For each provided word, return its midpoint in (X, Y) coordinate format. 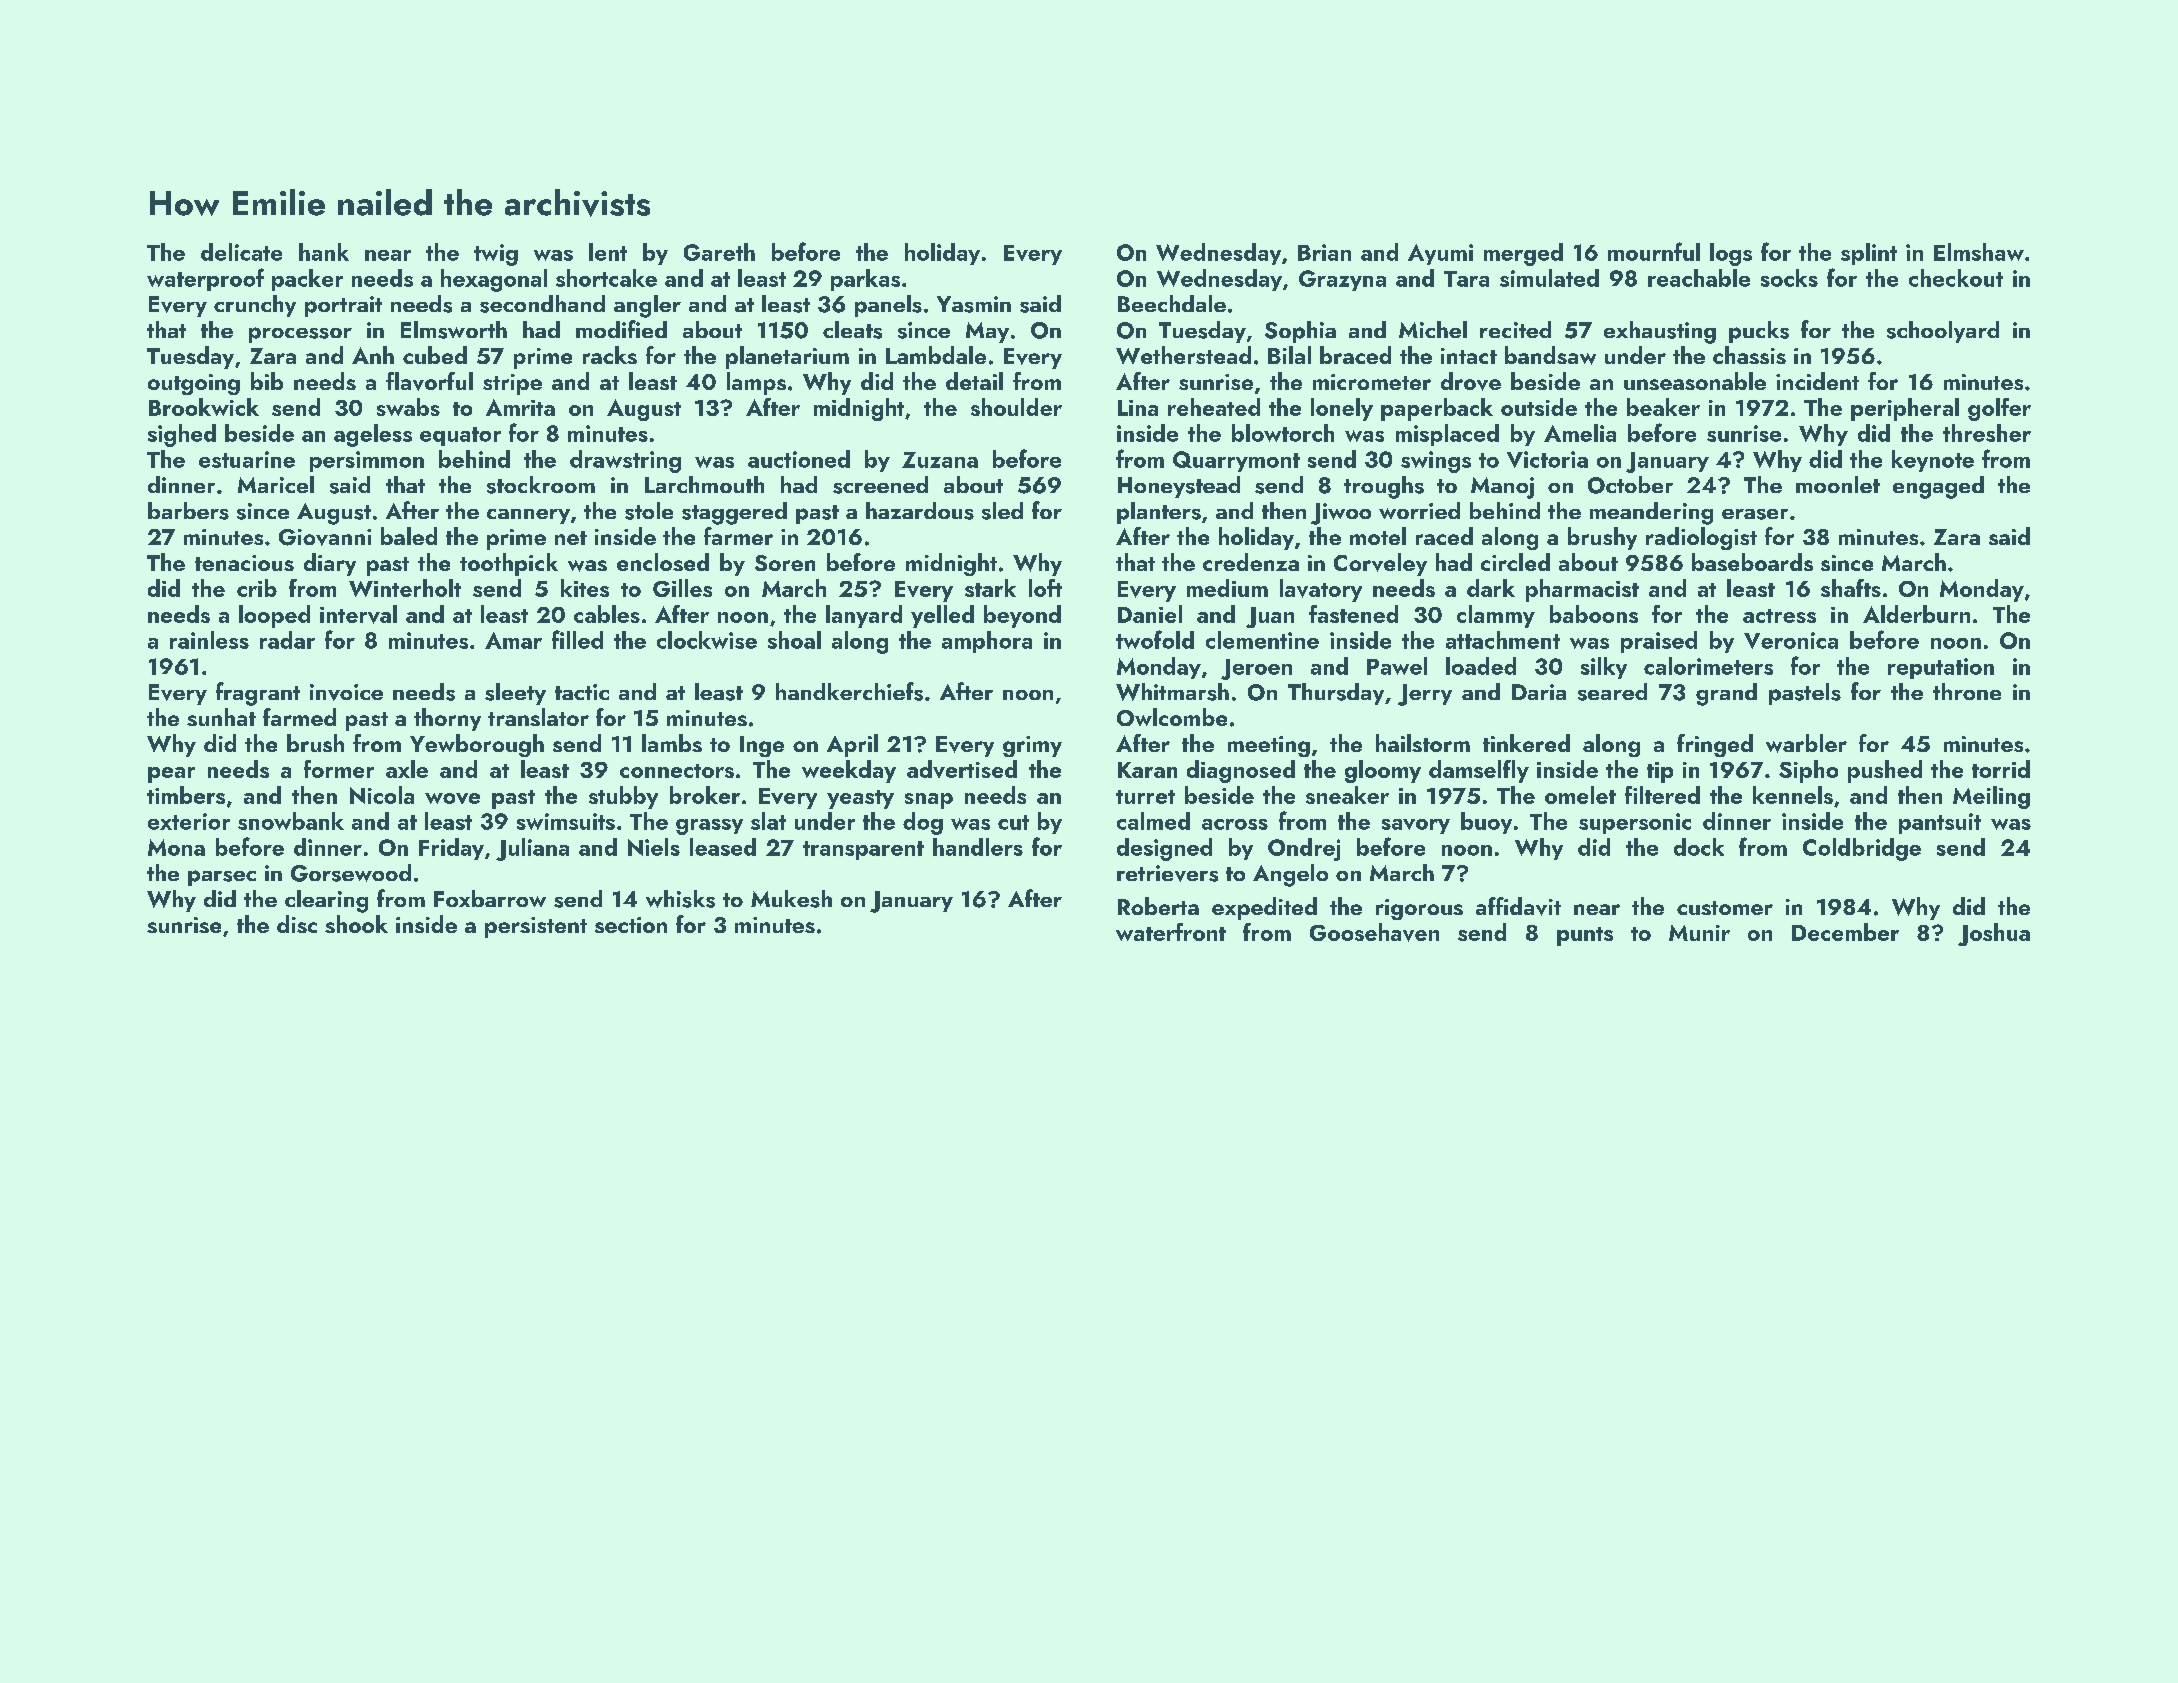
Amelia (1580, 433)
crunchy (255, 306)
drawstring (625, 461)
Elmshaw (1979, 252)
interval (358, 614)
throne (1967, 691)
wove (452, 798)
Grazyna (1342, 280)
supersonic (1635, 823)
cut (1013, 822)
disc (297, 924)
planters (1159, 513)
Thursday (1336, 694)
